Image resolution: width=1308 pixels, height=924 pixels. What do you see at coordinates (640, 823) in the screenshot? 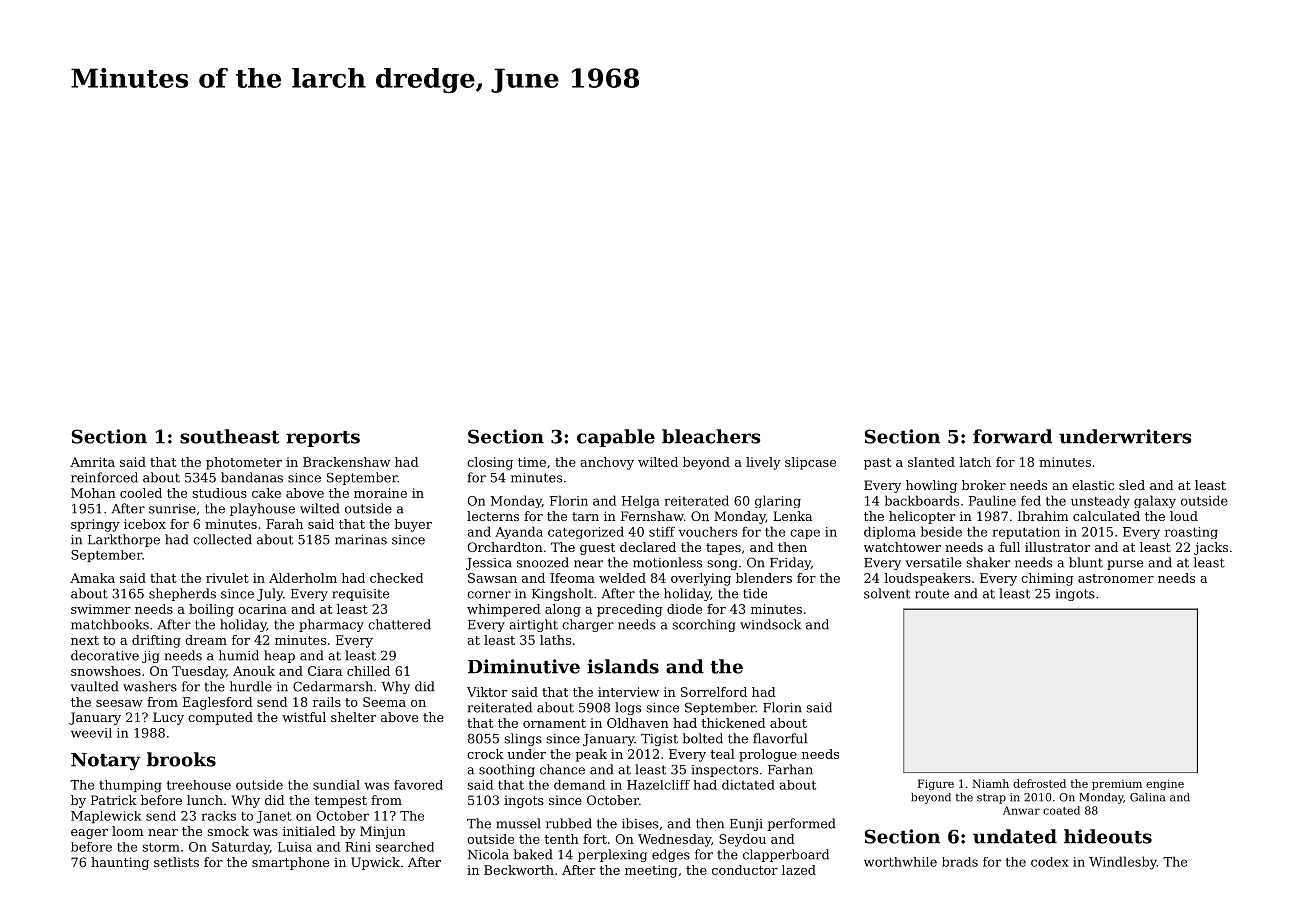
I see `ibises` at bounding box center [640, 823].
